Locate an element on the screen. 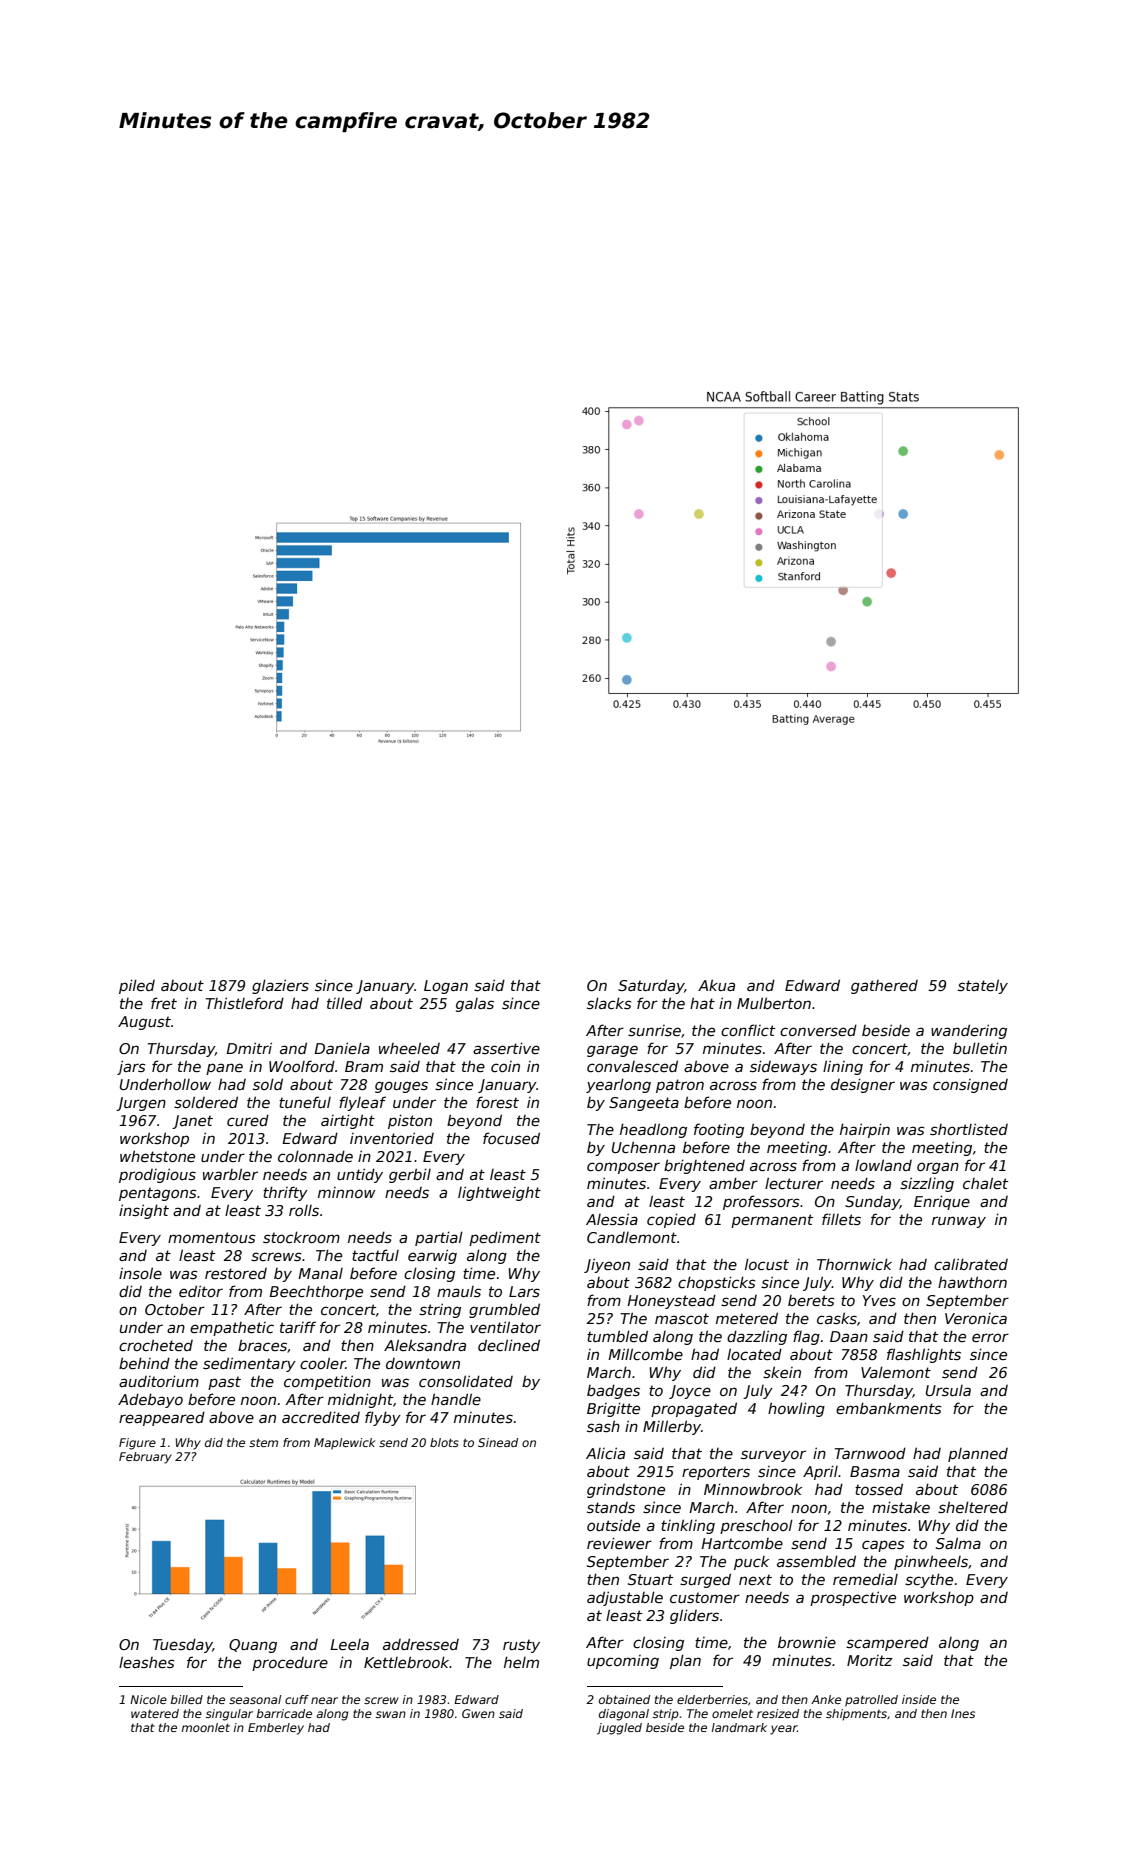 This screenshot has width=1127, height=1857. Basma is located at coordinates (875, 1471).
